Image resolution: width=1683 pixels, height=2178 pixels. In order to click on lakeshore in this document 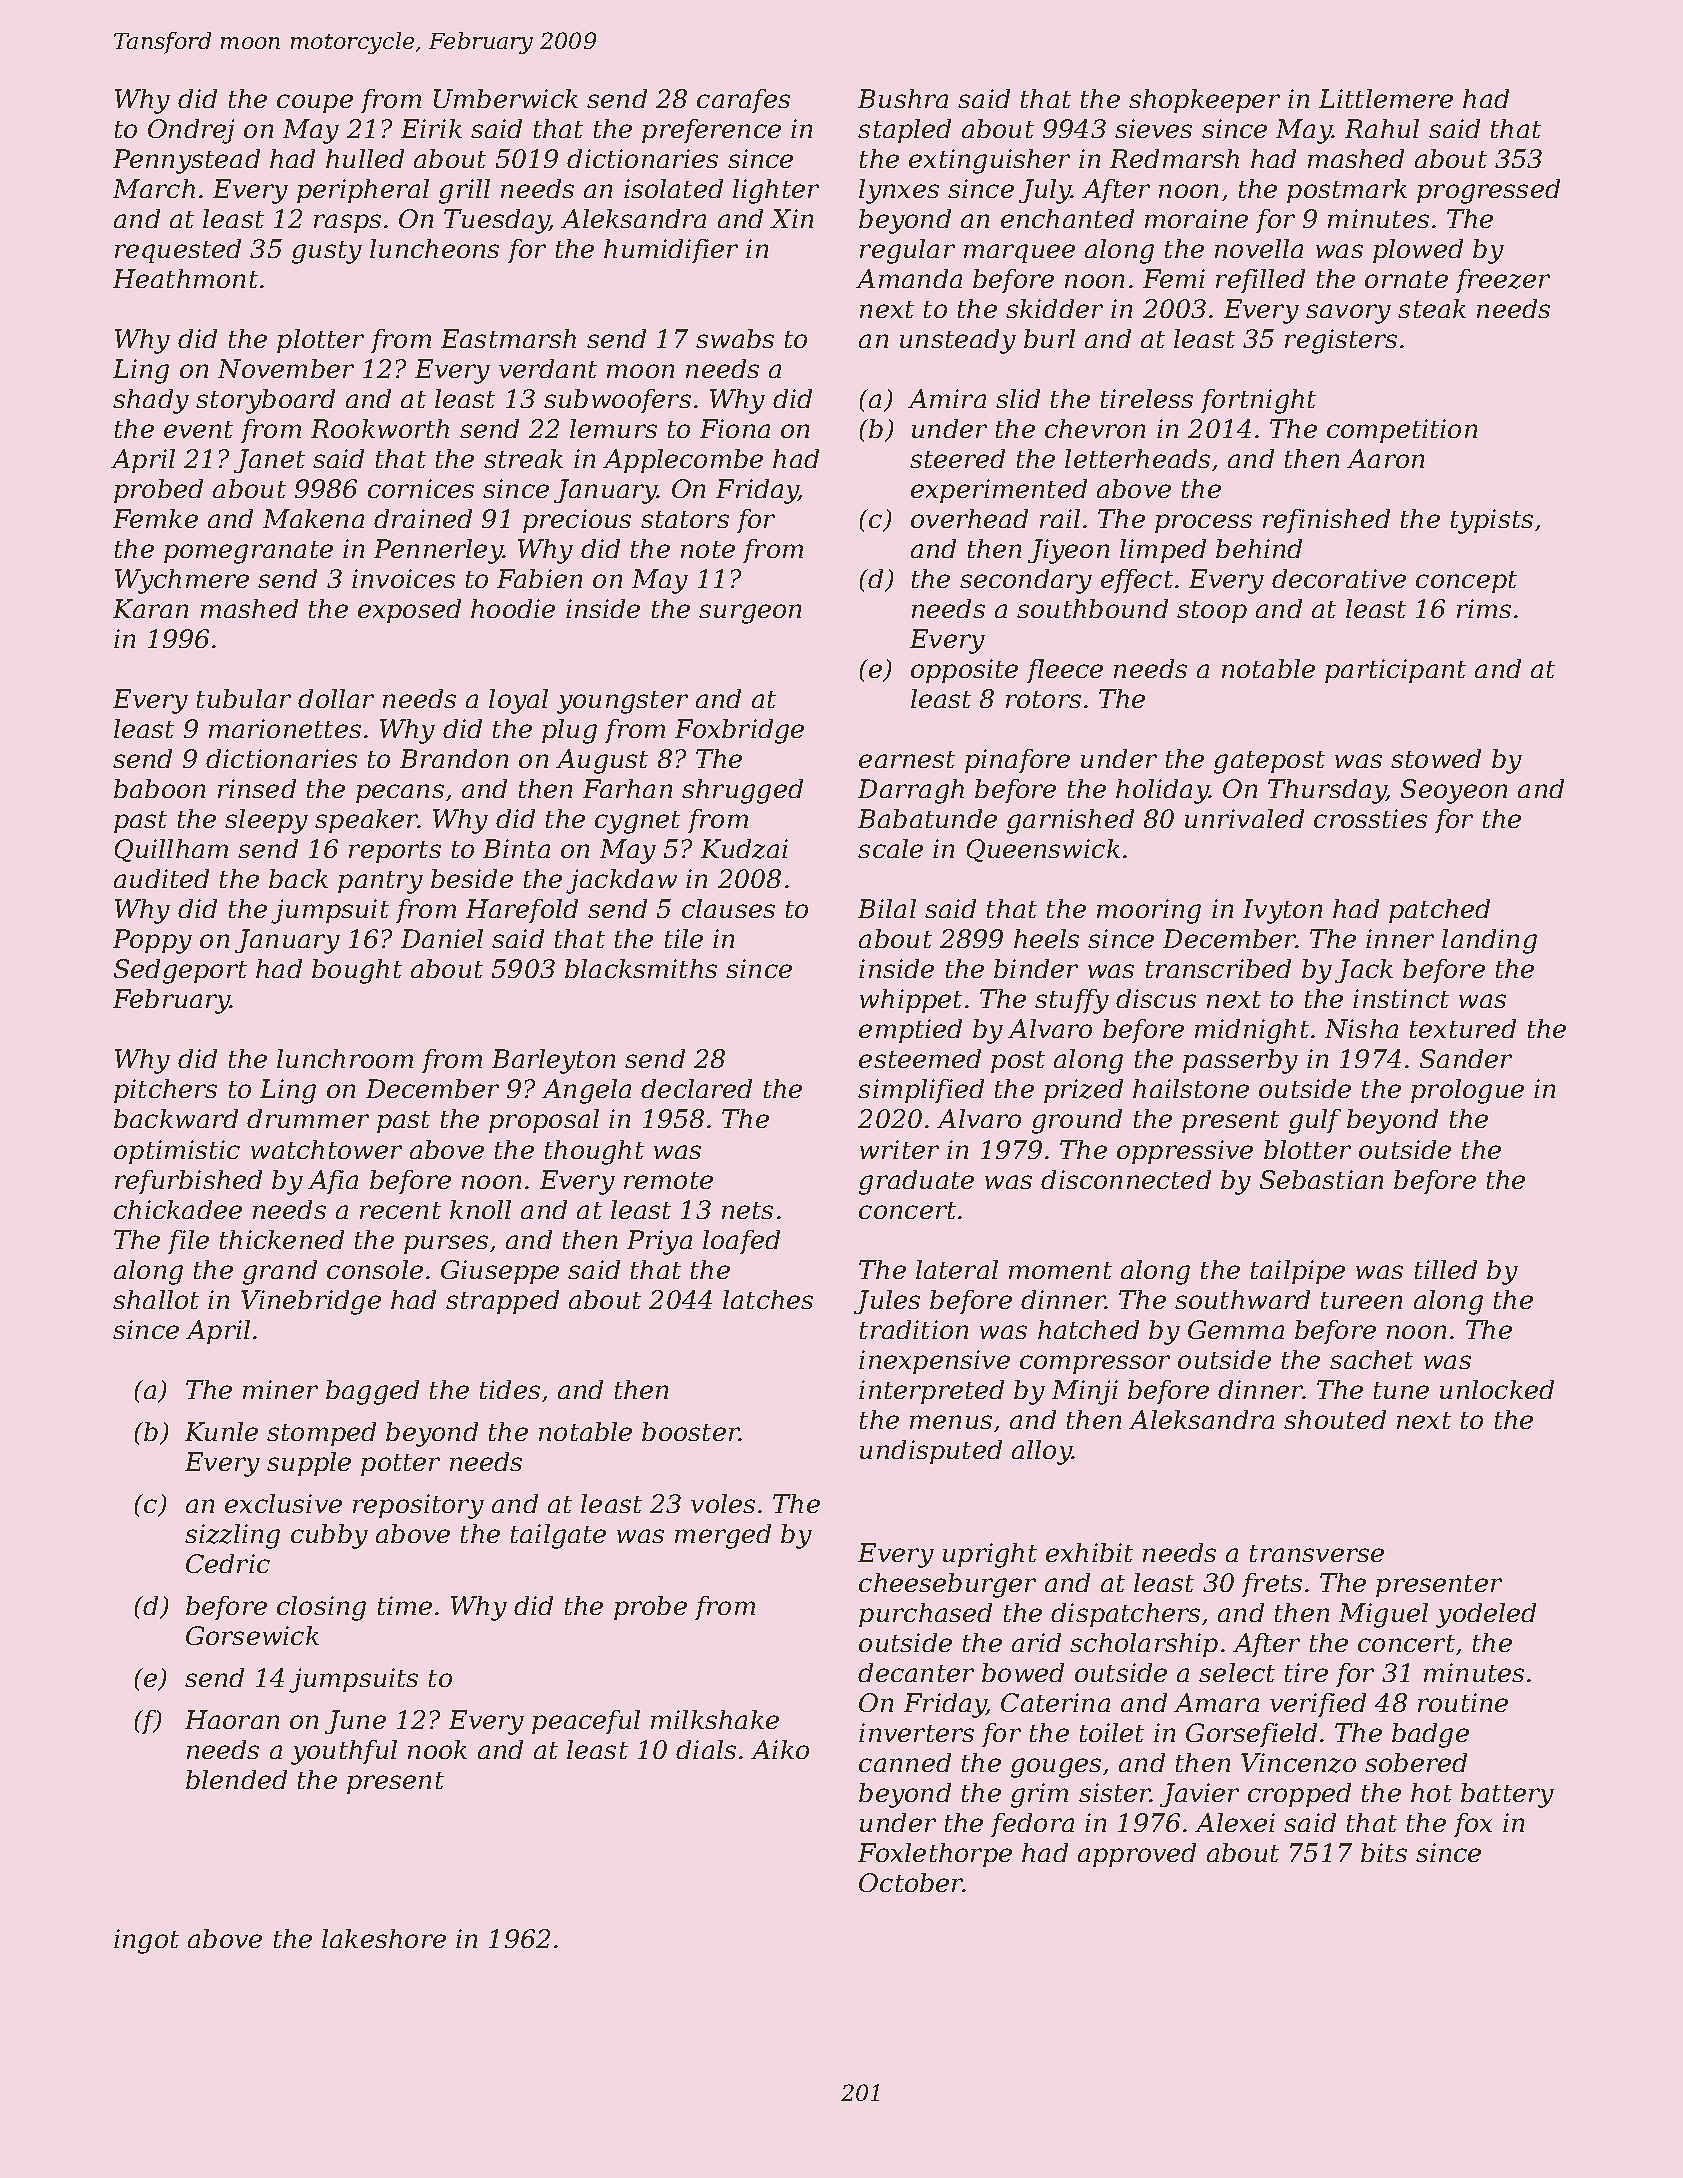, I will do `click(384, 1938)`.
